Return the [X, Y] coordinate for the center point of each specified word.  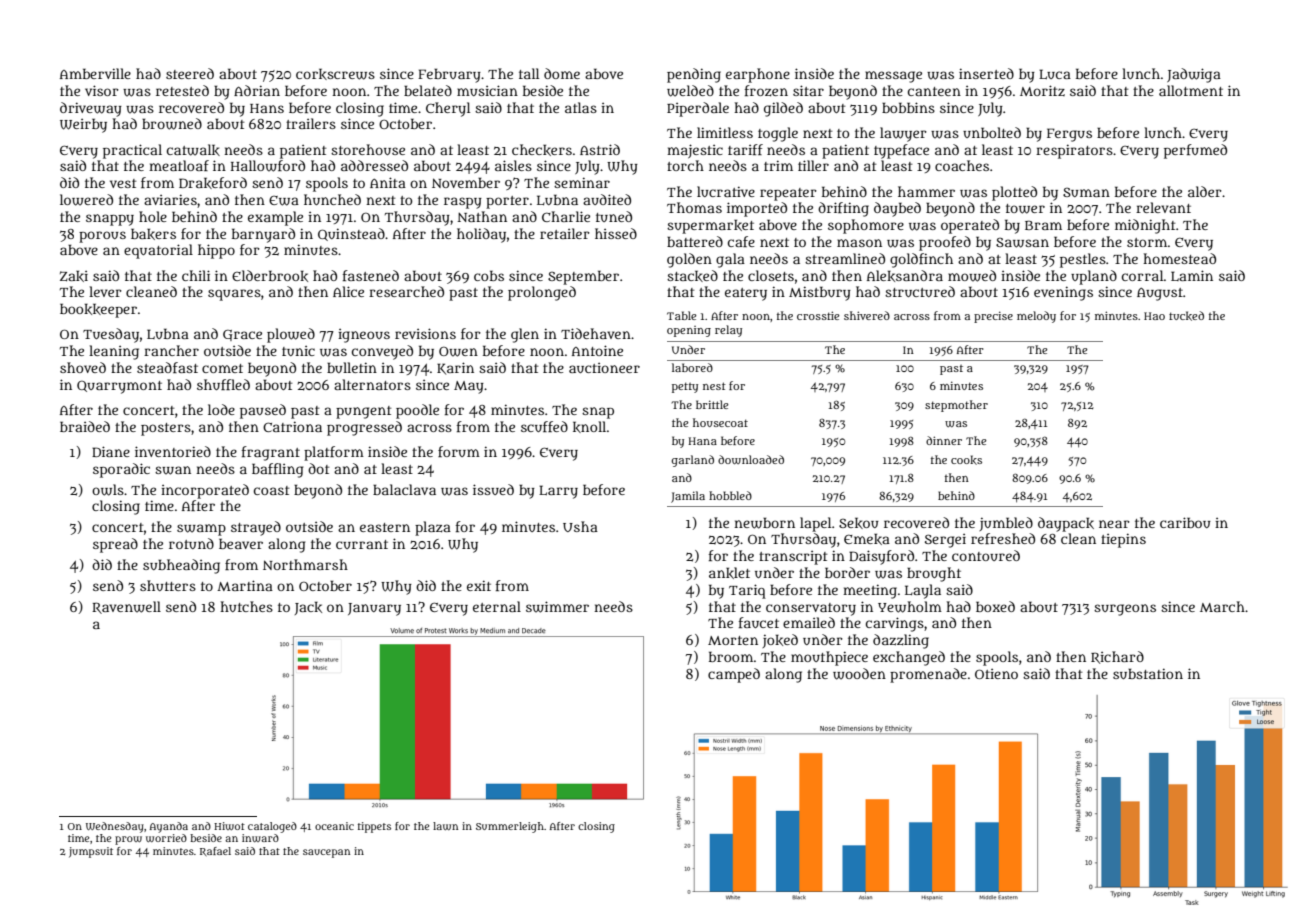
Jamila [688, 497]
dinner [944, 440]
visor [102, 90]
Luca [1055, 74]
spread [115, 545]
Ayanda [169, 827]
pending [694, 75]
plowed [291, 335]
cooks [966, 460]
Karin [455, 368]
